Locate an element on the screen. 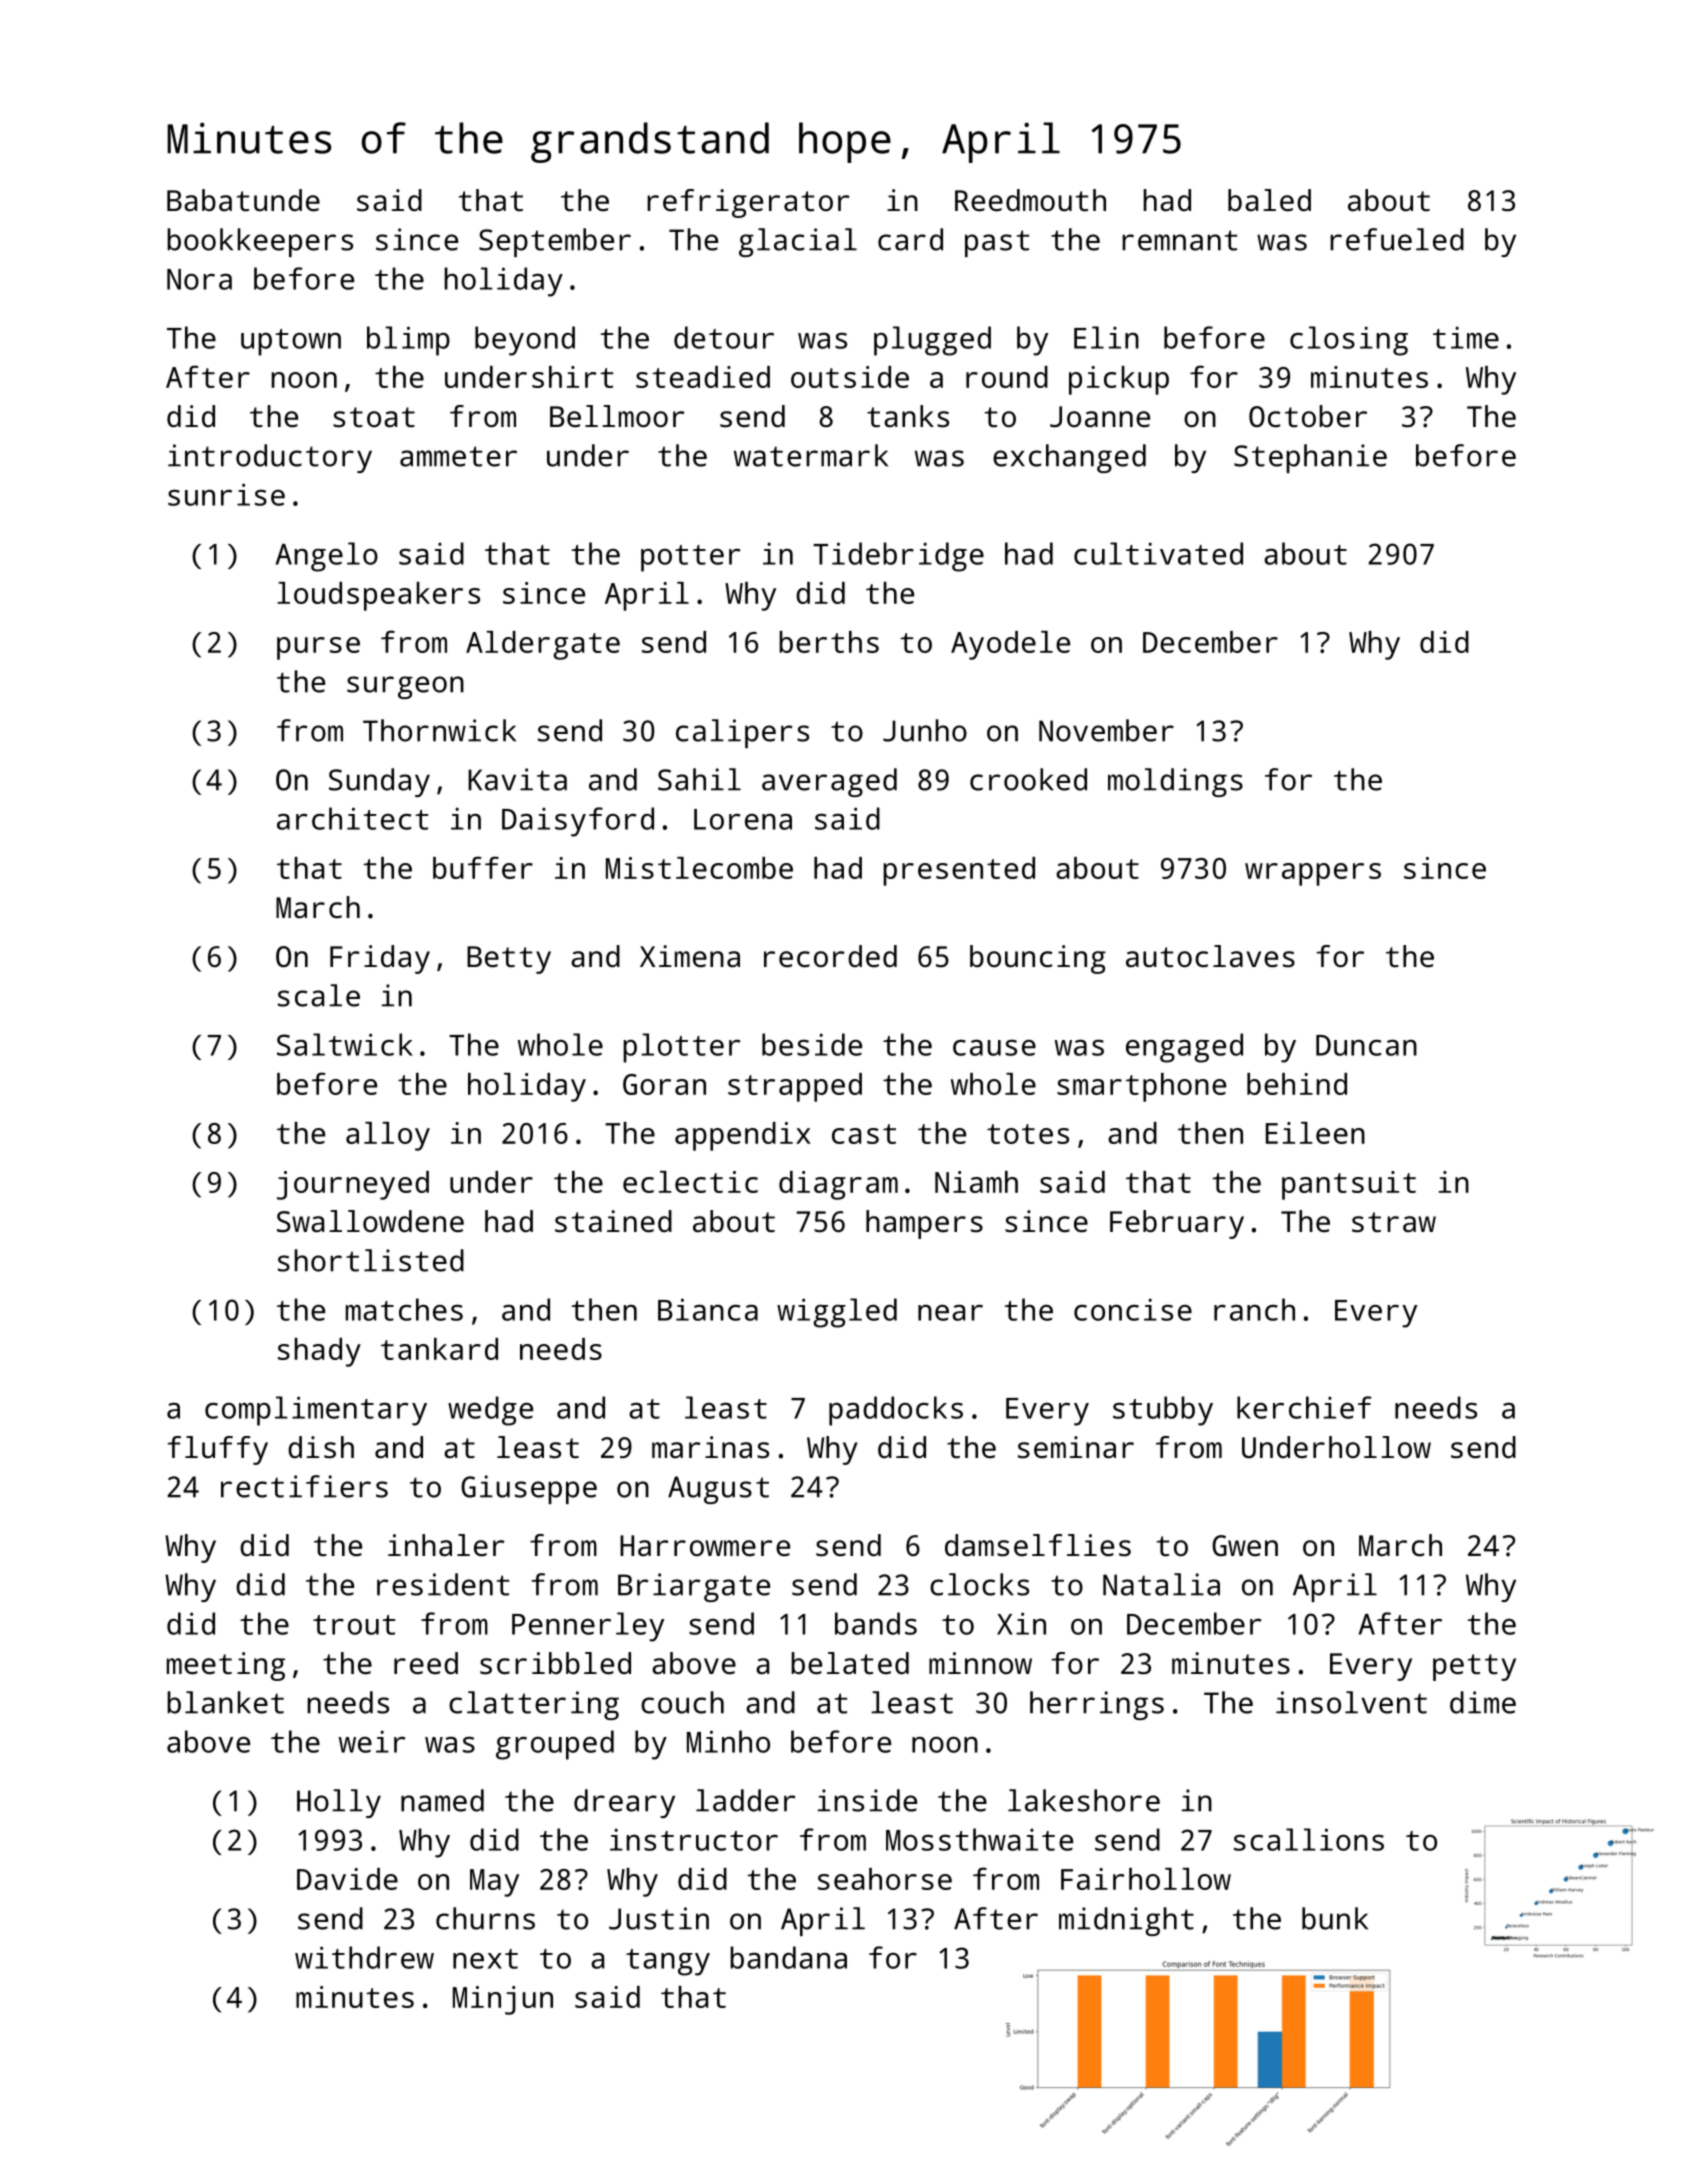  Minjun is located at coordinates (503, 2000).
